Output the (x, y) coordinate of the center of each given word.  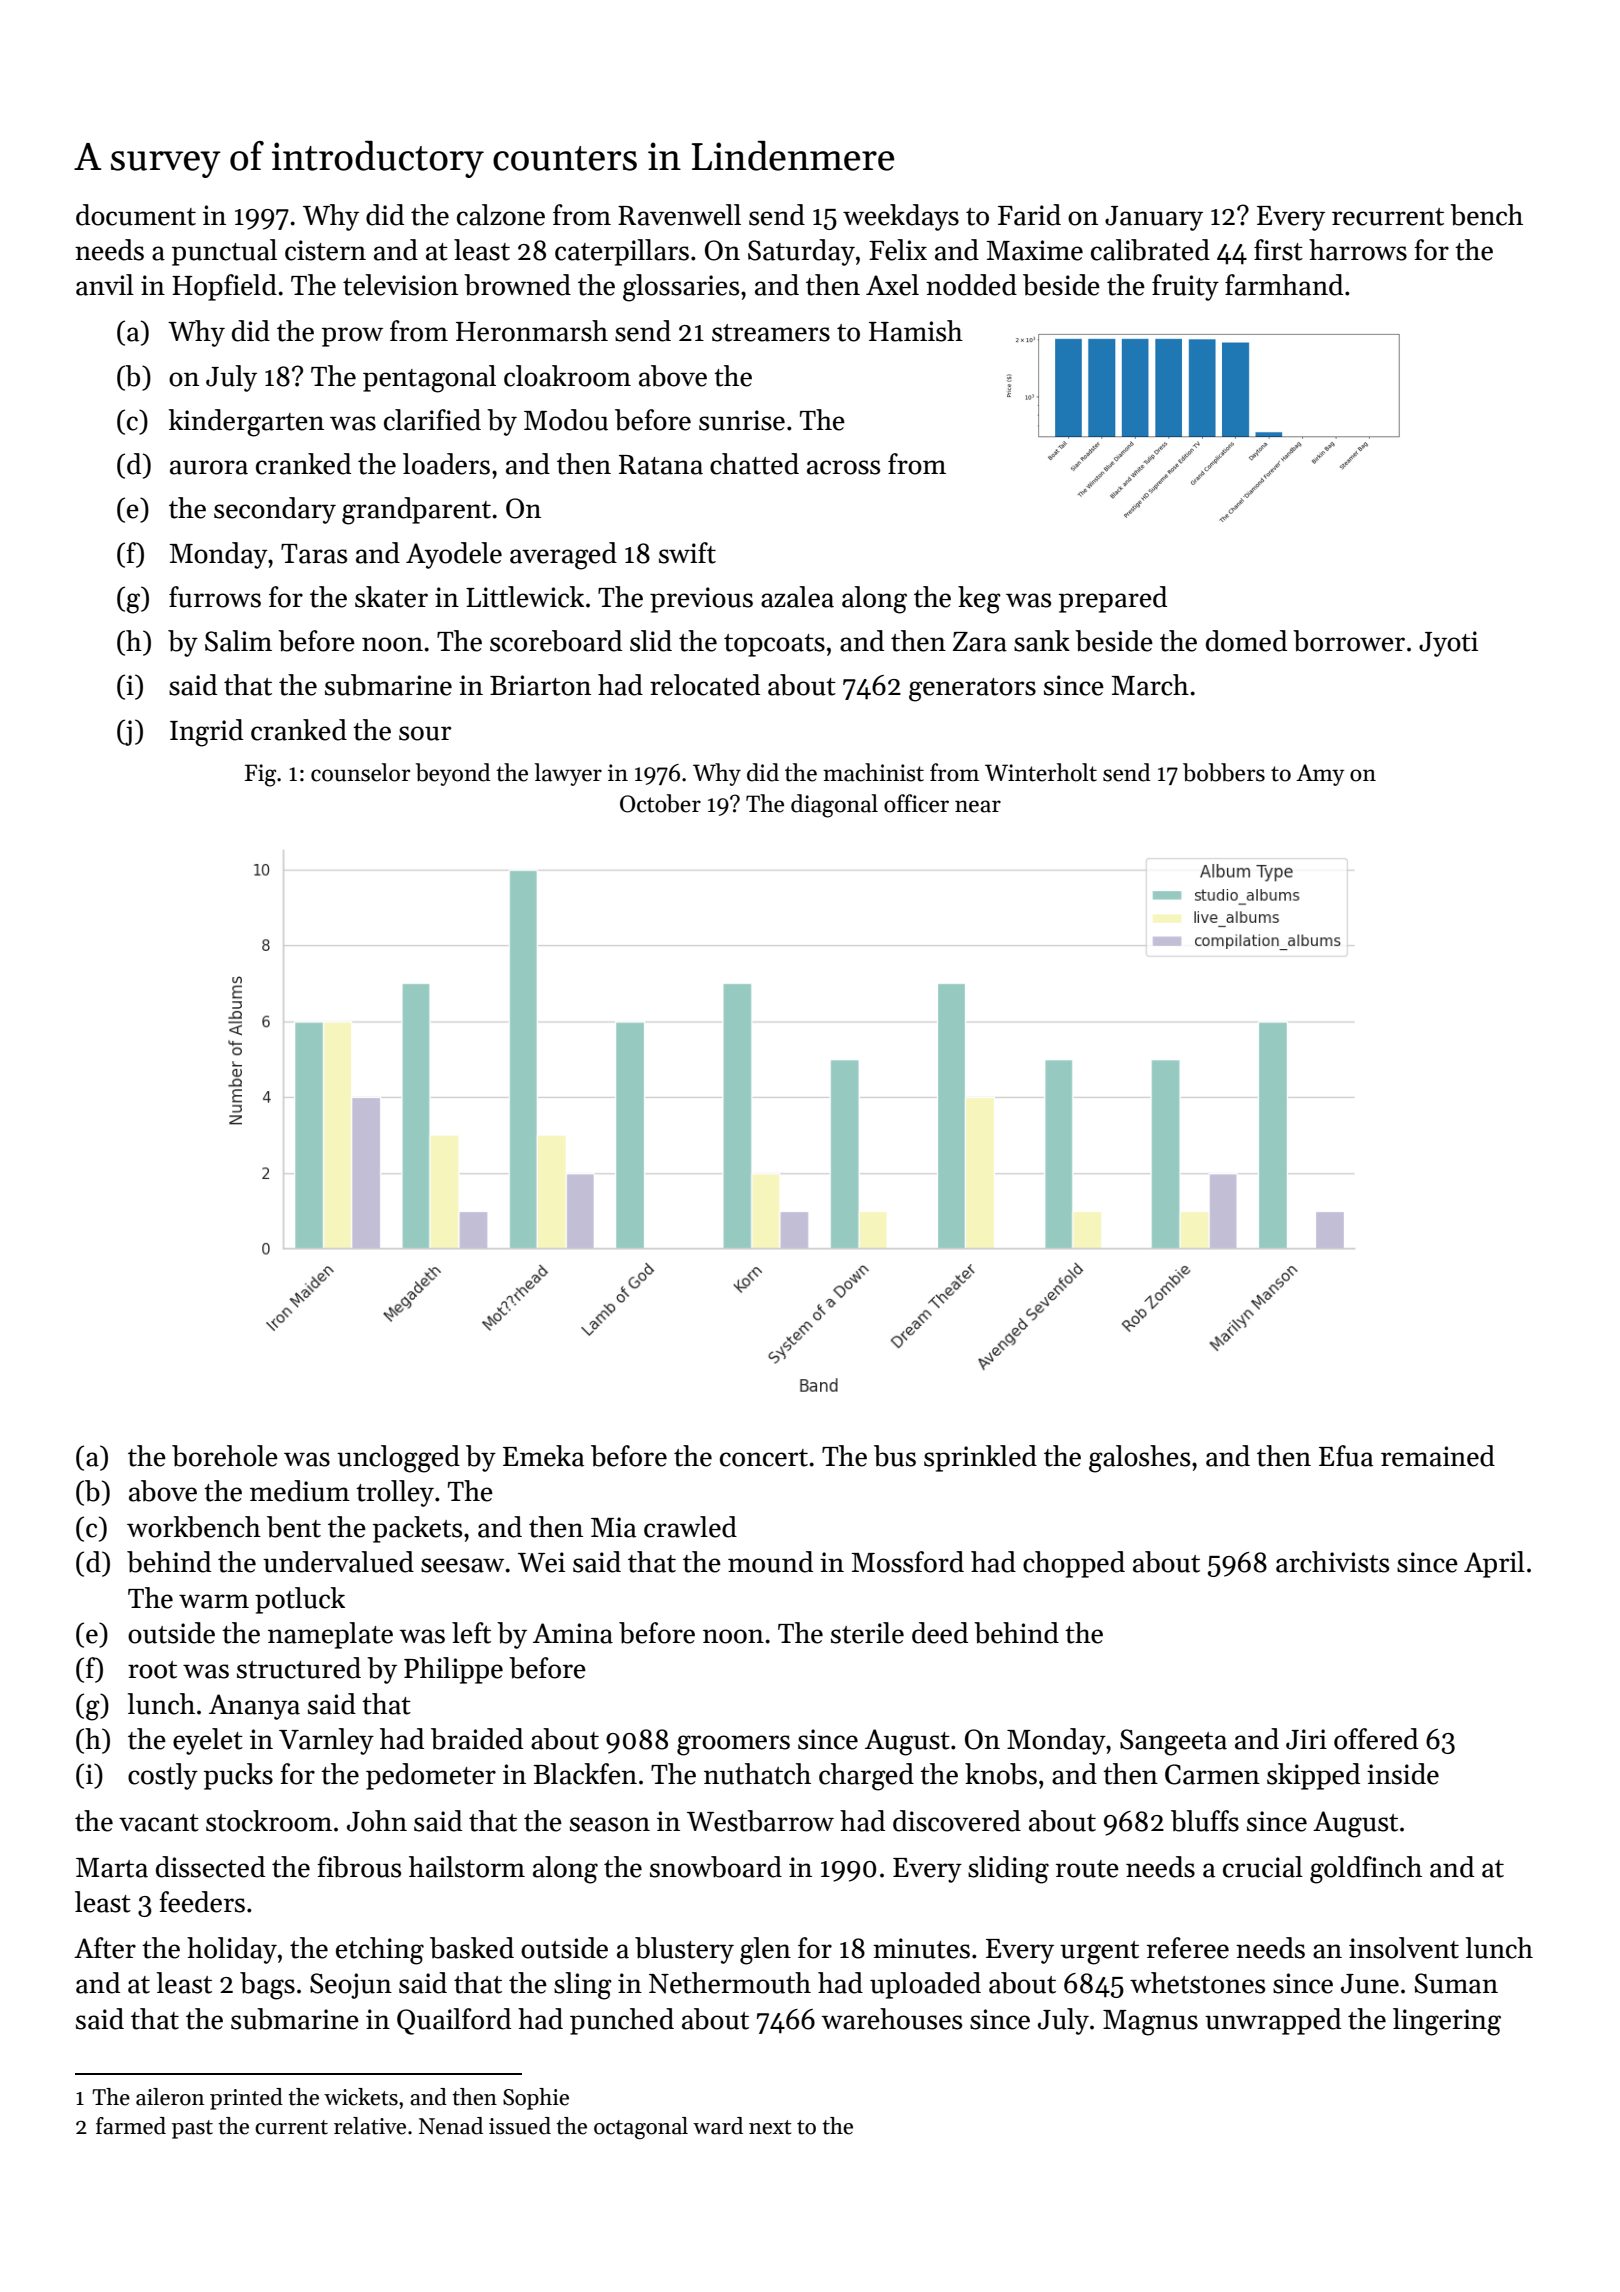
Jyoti (1448, 644)
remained (1438, 1456)
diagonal (834, 806)
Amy (1320, 775)
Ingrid (206, 733)
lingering (1447, 2022)
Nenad (451, 2126)
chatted (754, 464)
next (770, 2127)
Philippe (453, 1670)
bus (895, 1456)
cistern (325, 250)
